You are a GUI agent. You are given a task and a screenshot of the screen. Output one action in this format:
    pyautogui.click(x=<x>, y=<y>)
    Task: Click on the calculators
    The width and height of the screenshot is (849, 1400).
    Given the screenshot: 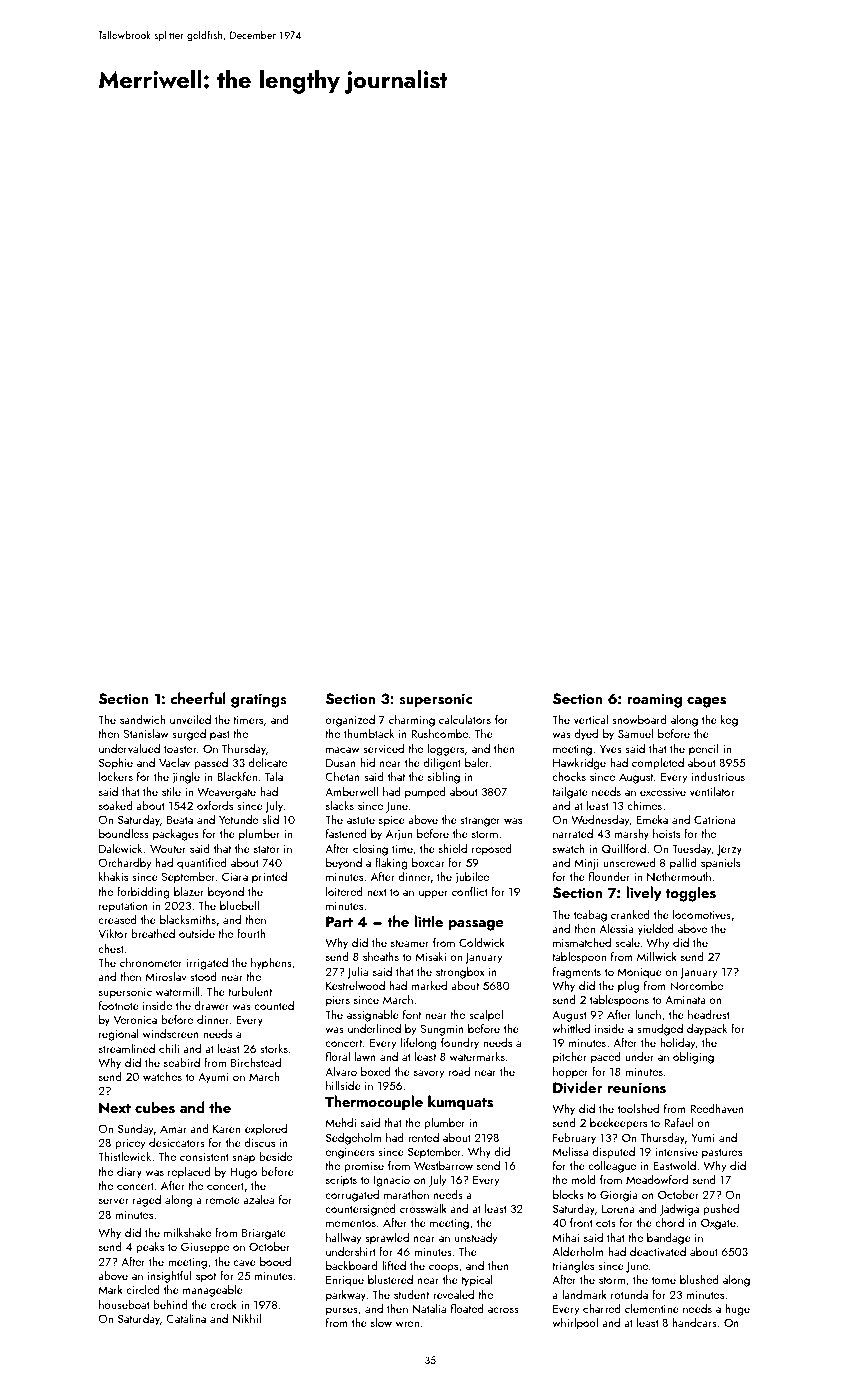 What is the action you would take?
    pyautogui.click(x=465, y=719)
